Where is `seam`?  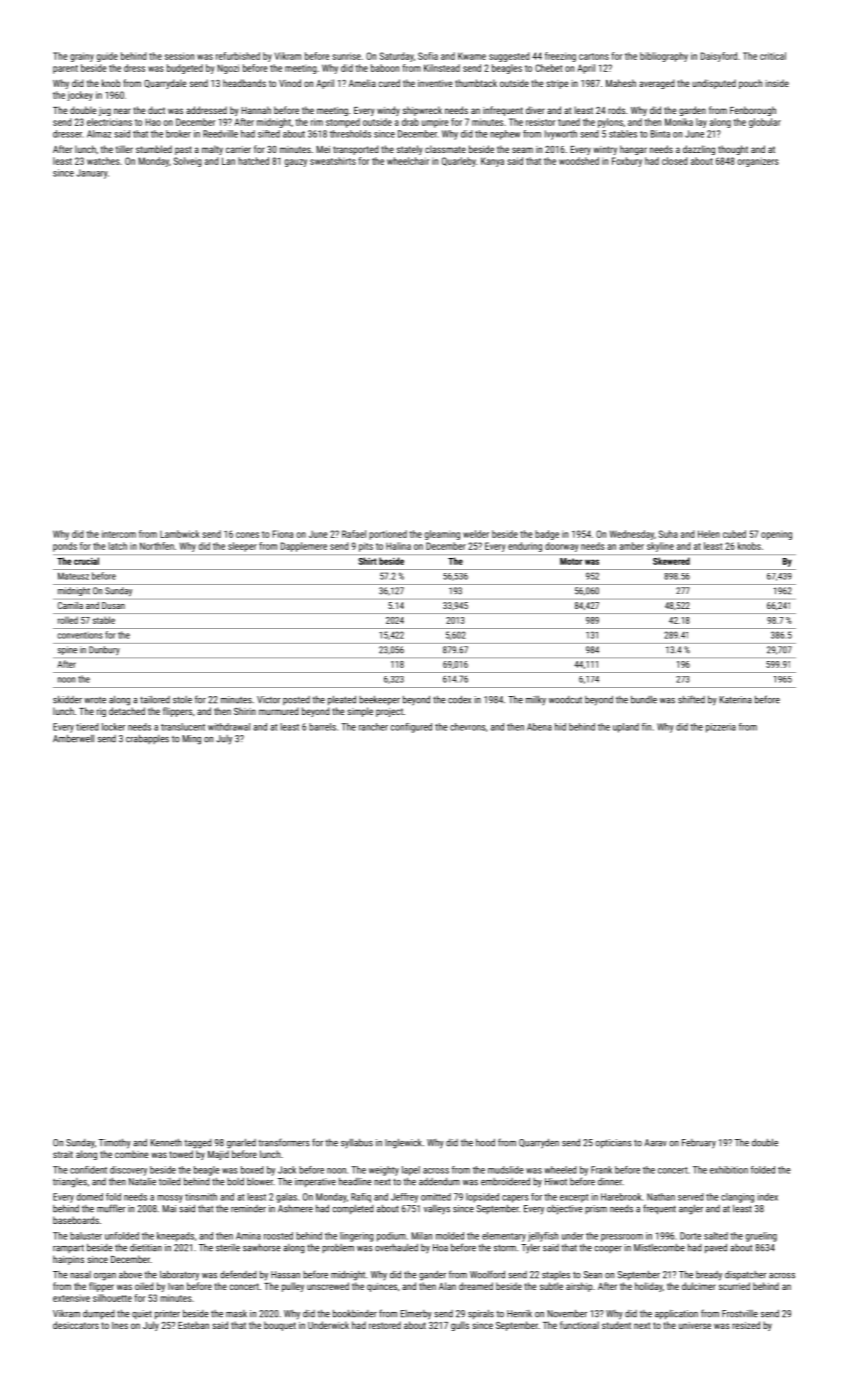
seam is located at coordinates (522, 150).
